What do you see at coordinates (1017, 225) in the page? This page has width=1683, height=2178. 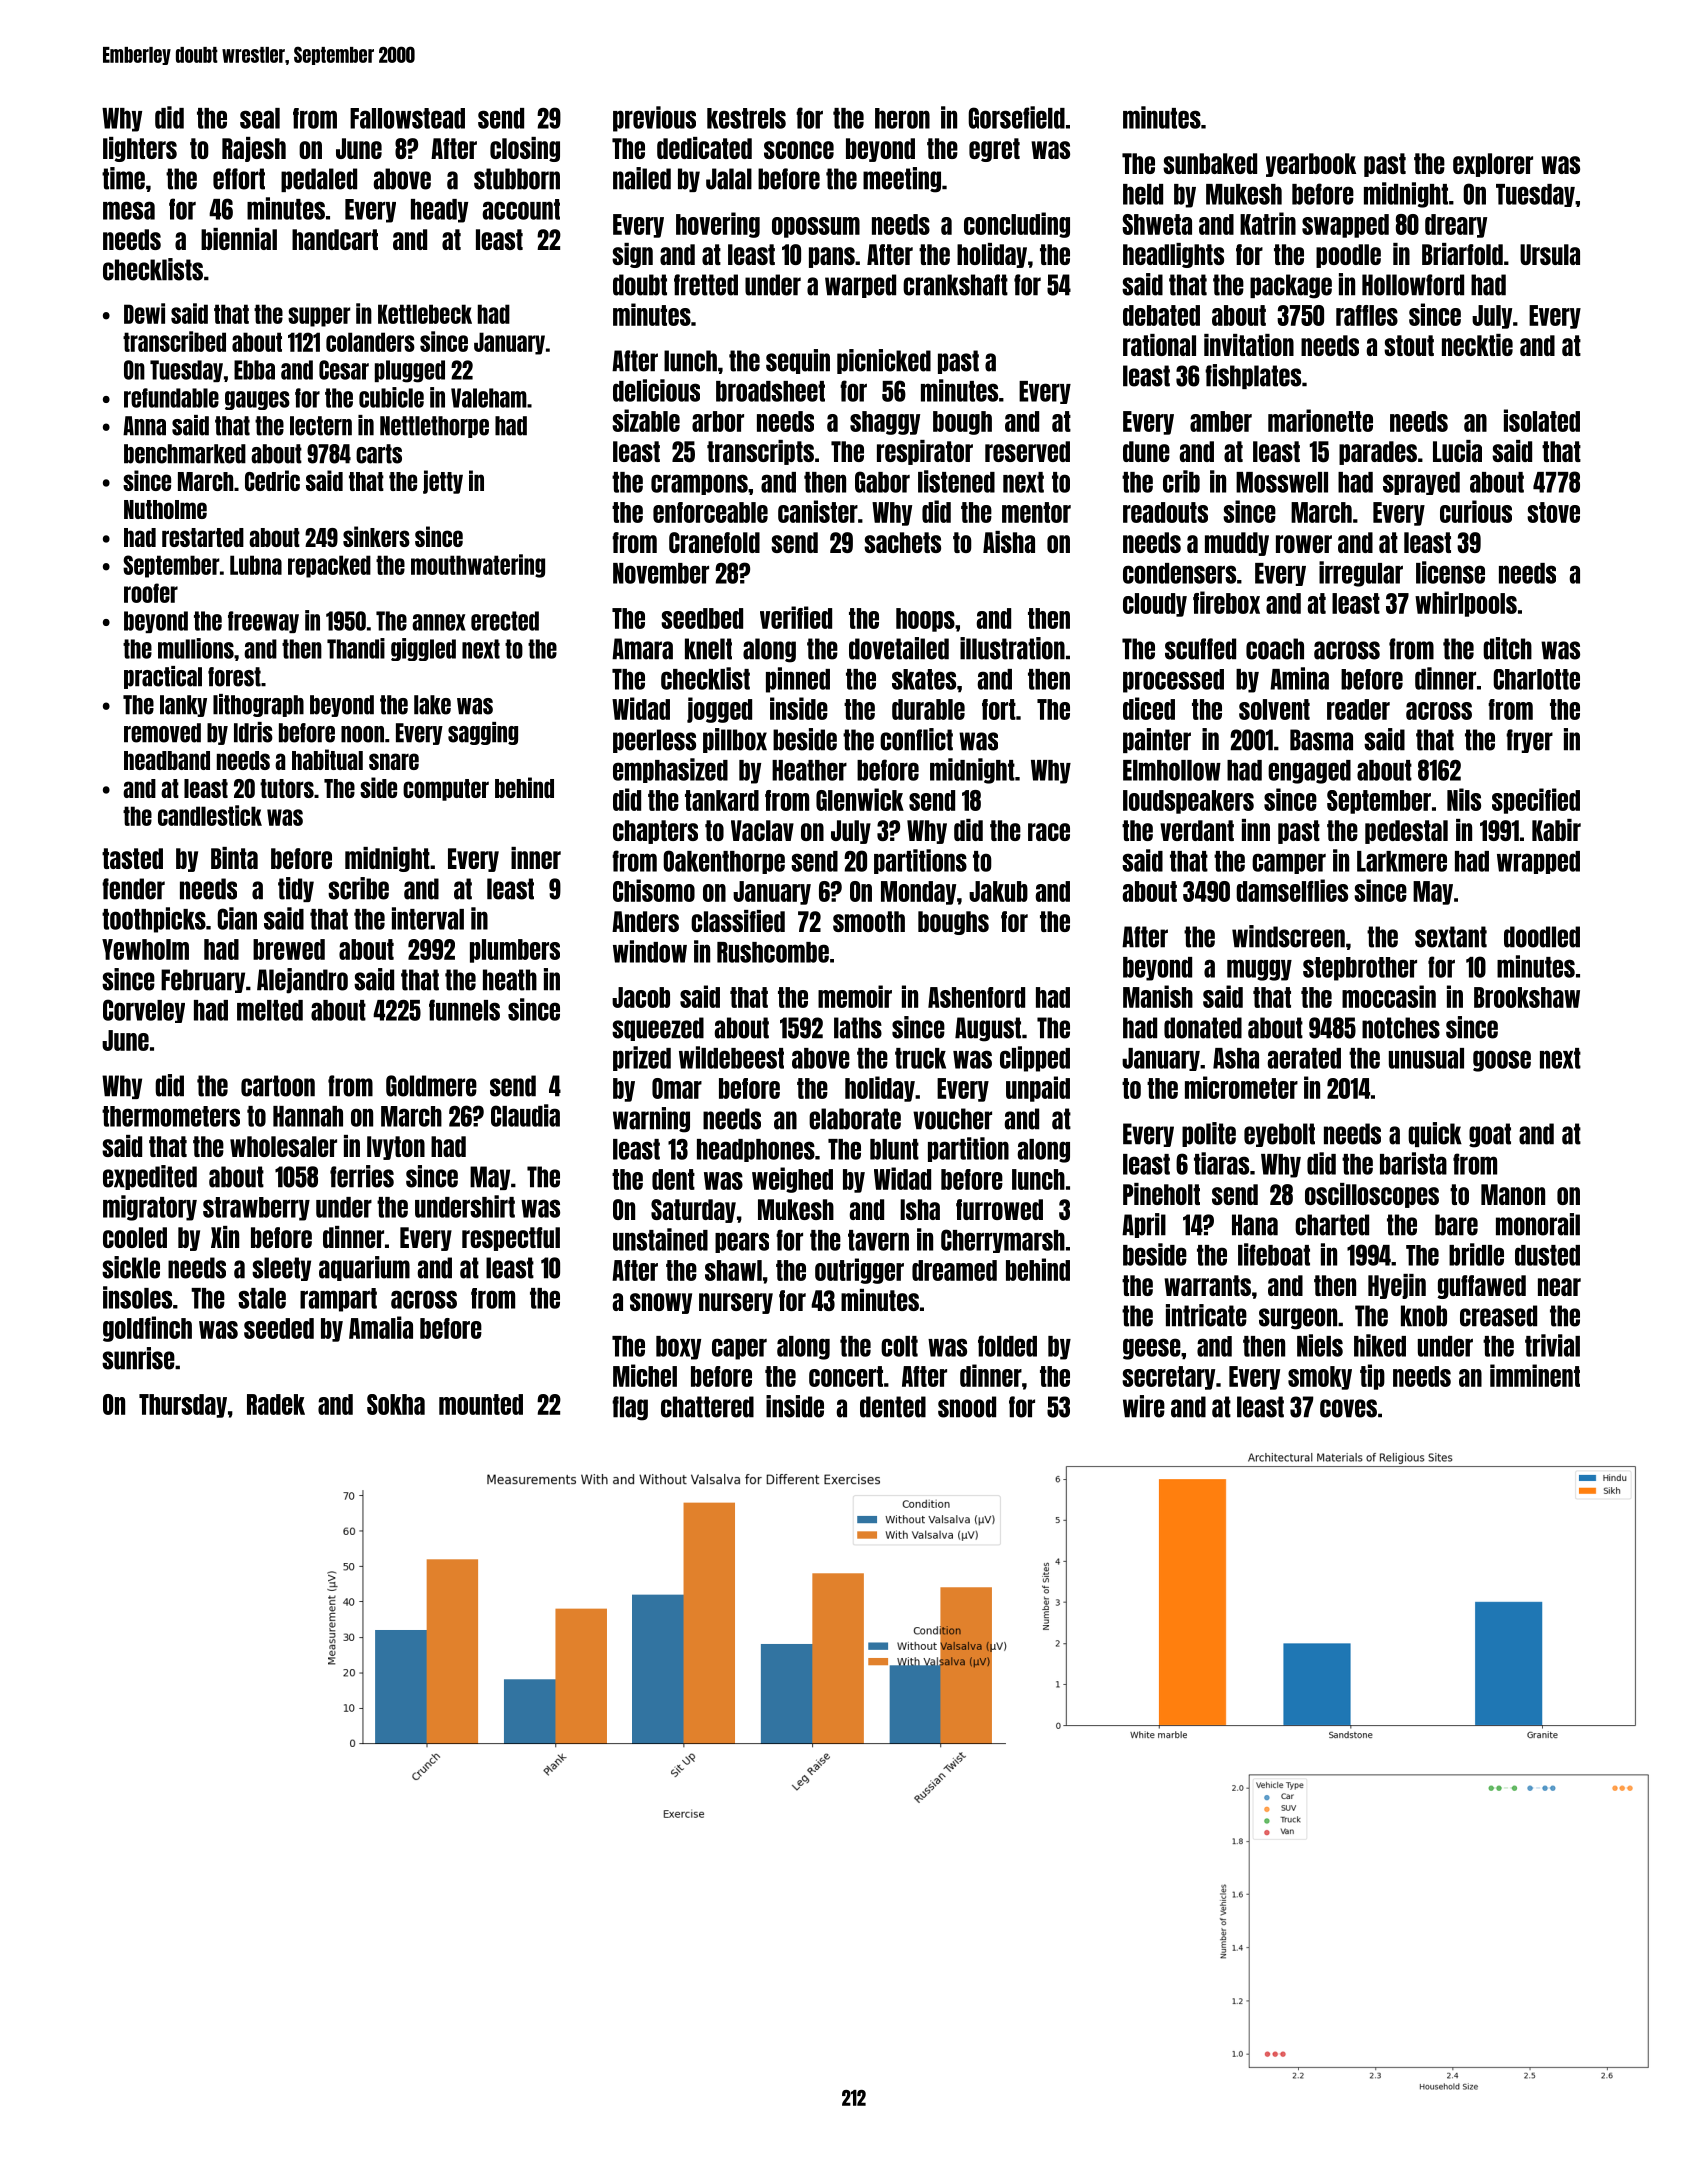 I see `concluding` at bounding box center [1017, 225].
